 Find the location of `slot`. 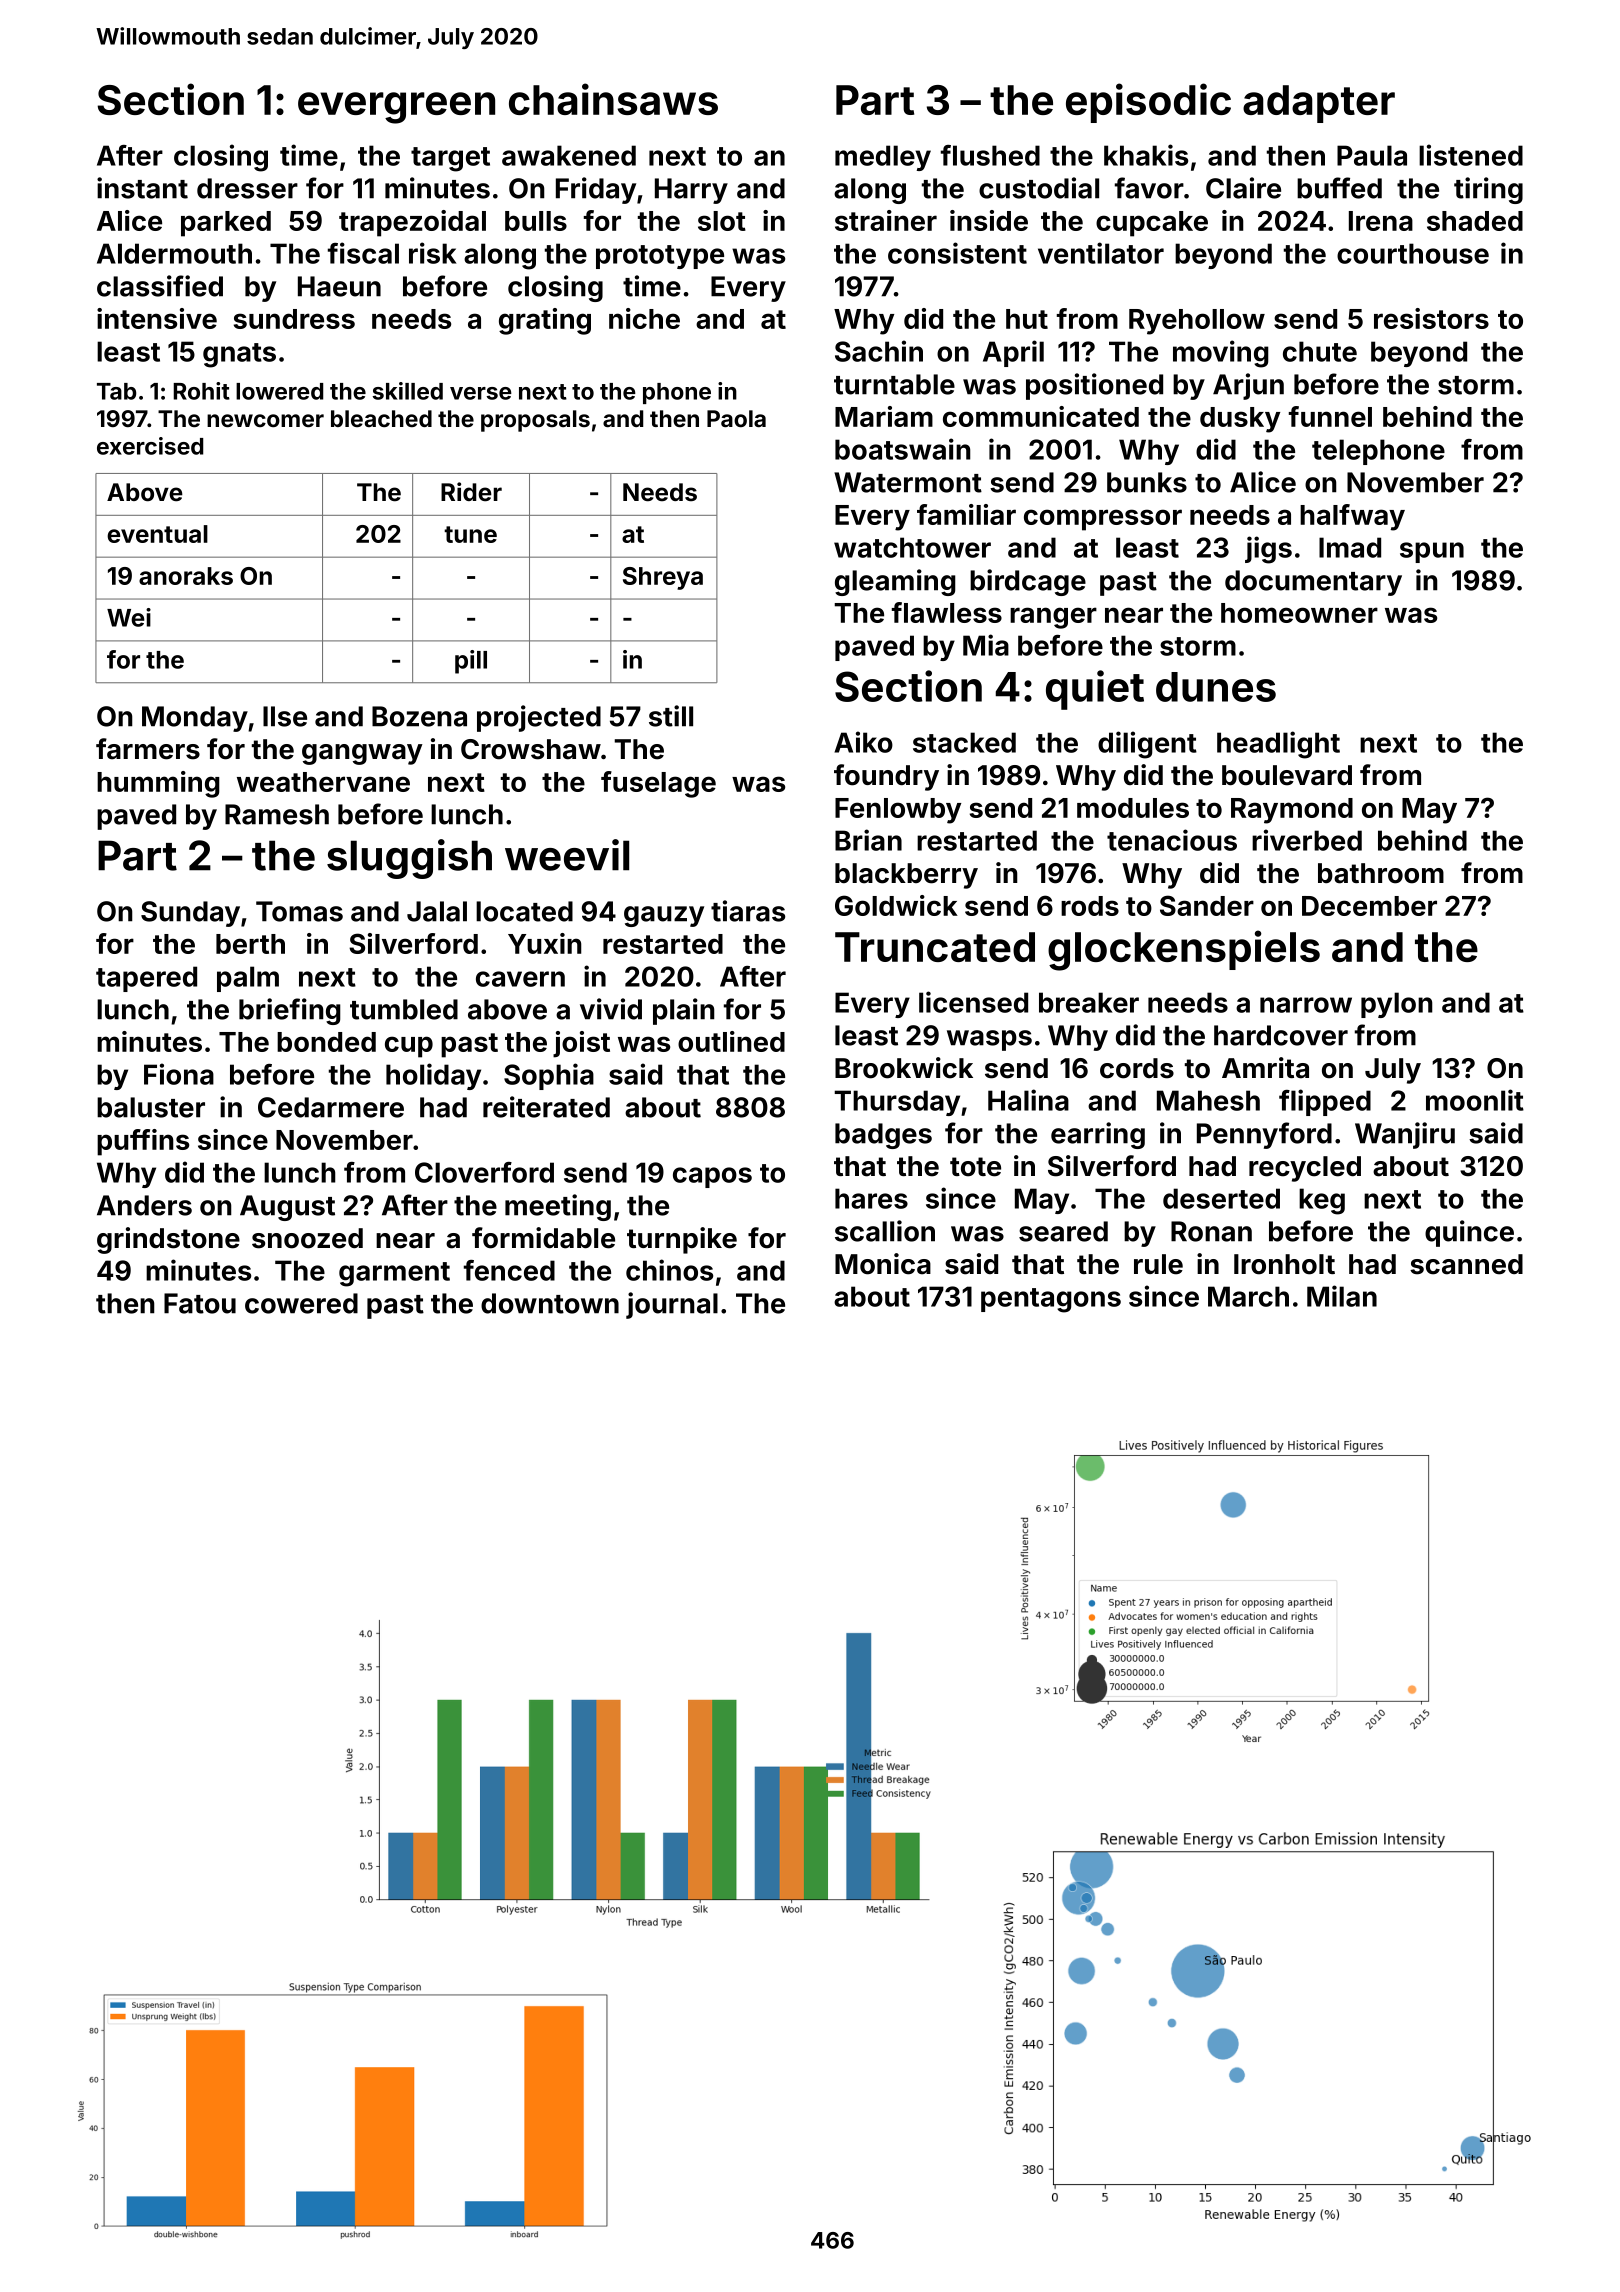

slot is located at coordinates (722, 221).
